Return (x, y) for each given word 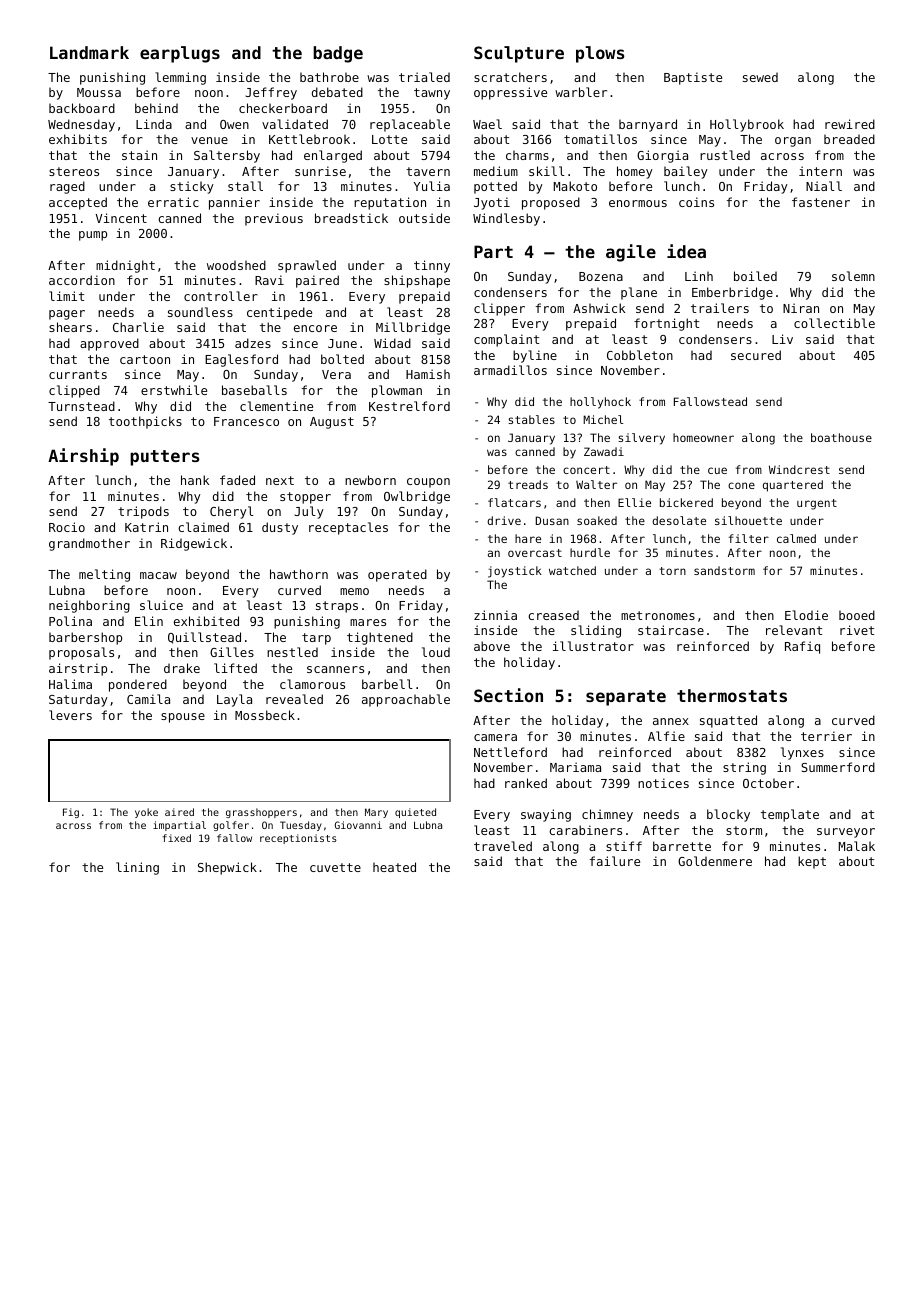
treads (528, 484)
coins (696, 202)
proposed (551, 203)
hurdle (590, 552)
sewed (760, 77)
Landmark (89, 52)
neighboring (89, 606)
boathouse (841, 437)
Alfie (666, 736)
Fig (71, 813)
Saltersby (227, 156)
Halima (70, 684)
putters (164, 458)
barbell (387, 684)
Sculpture (519, 54)
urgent (817, 504)
